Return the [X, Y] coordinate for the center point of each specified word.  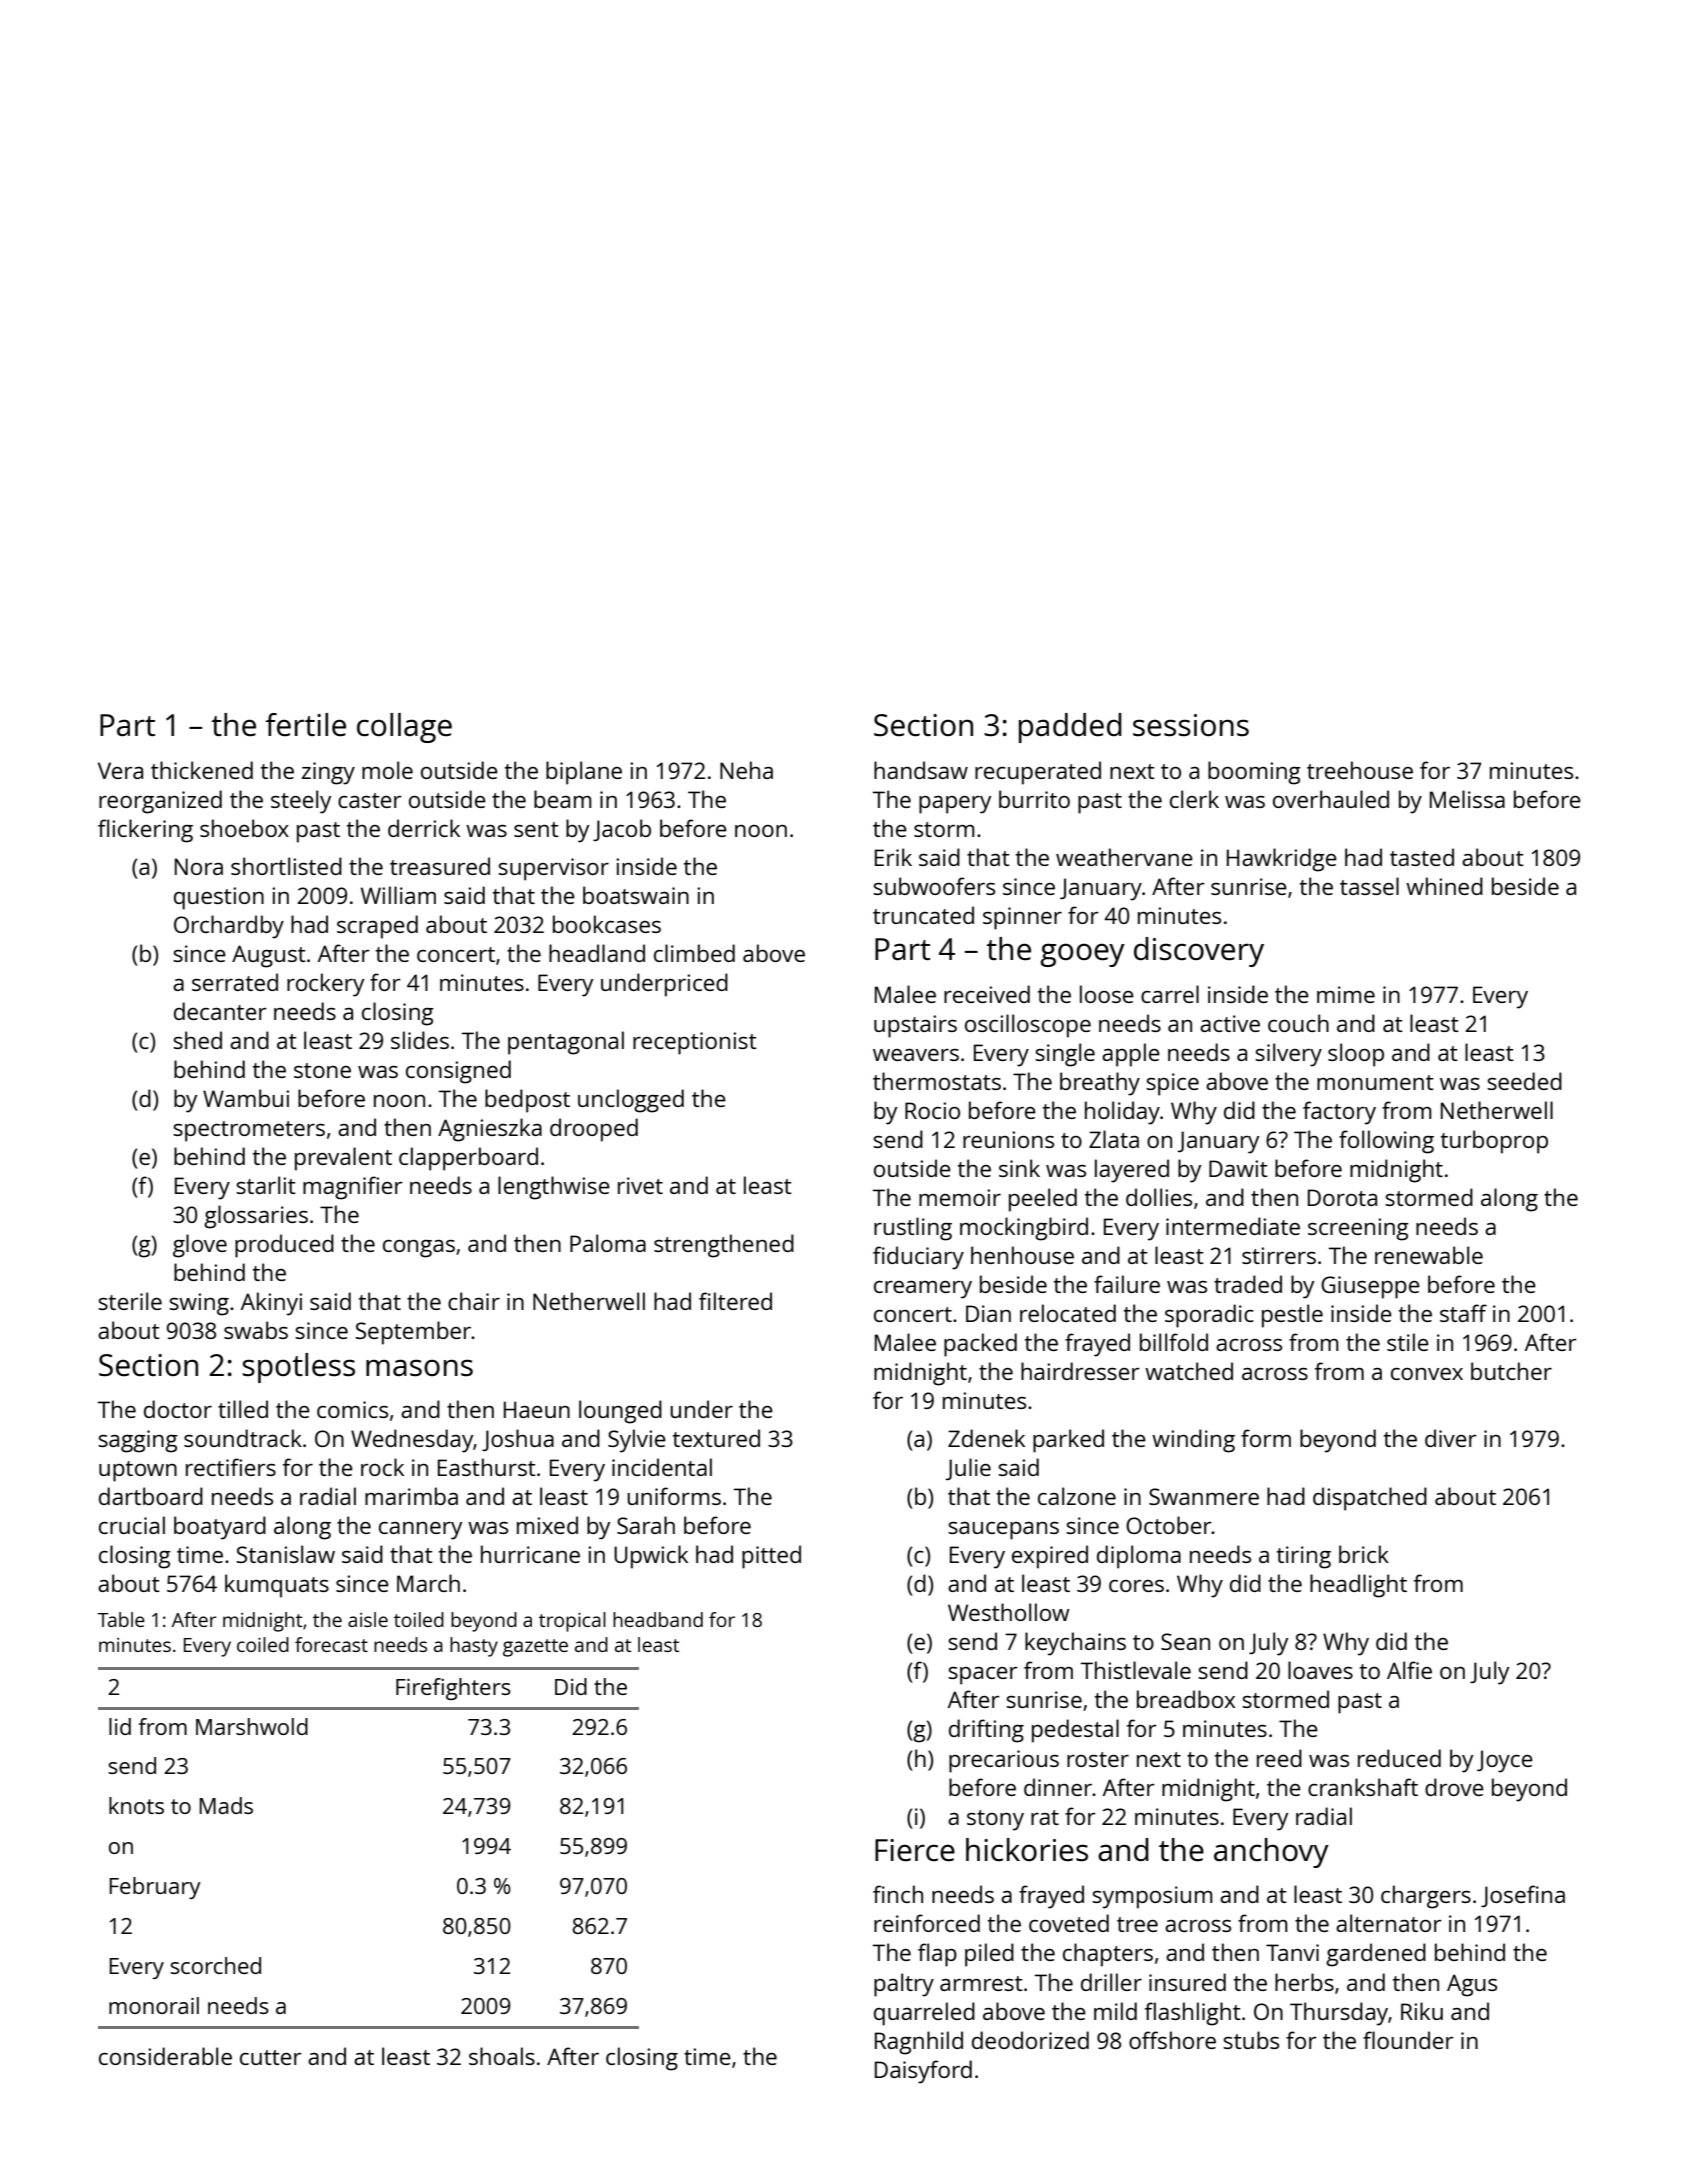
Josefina [1523, 1896]
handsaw [921, 770]
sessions [1191, 725]
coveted [1069, 1923]
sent [536, 829]
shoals [502, 2056]
